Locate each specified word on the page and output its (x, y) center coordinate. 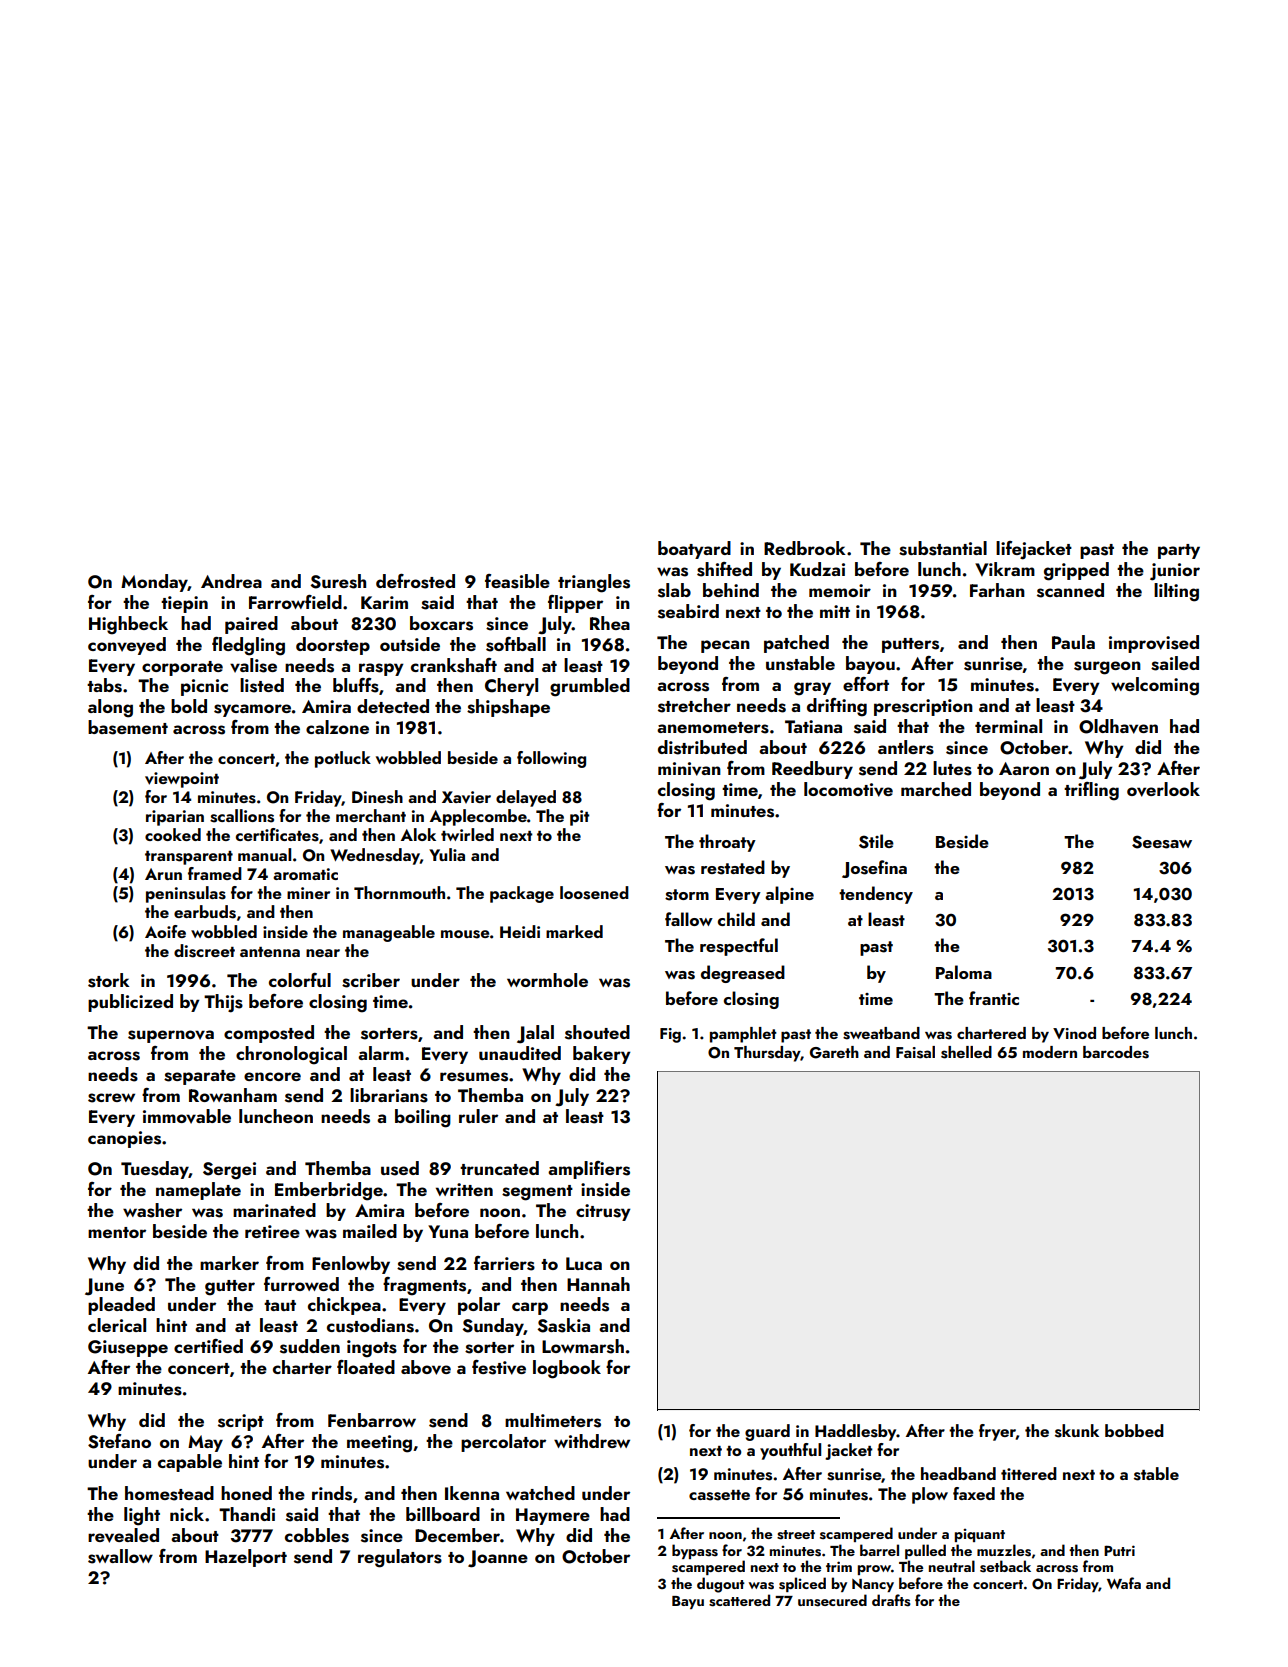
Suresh (338, 581)
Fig (670, 1035)
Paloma (964, 972)
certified (208, 1346)
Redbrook (805, 548)
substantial (943, 548)
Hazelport (246, 1558)
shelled (966, 1052)
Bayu (688, 1602)
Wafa (1124, 1583)
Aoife (165, 931)
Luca (584, 1263)
